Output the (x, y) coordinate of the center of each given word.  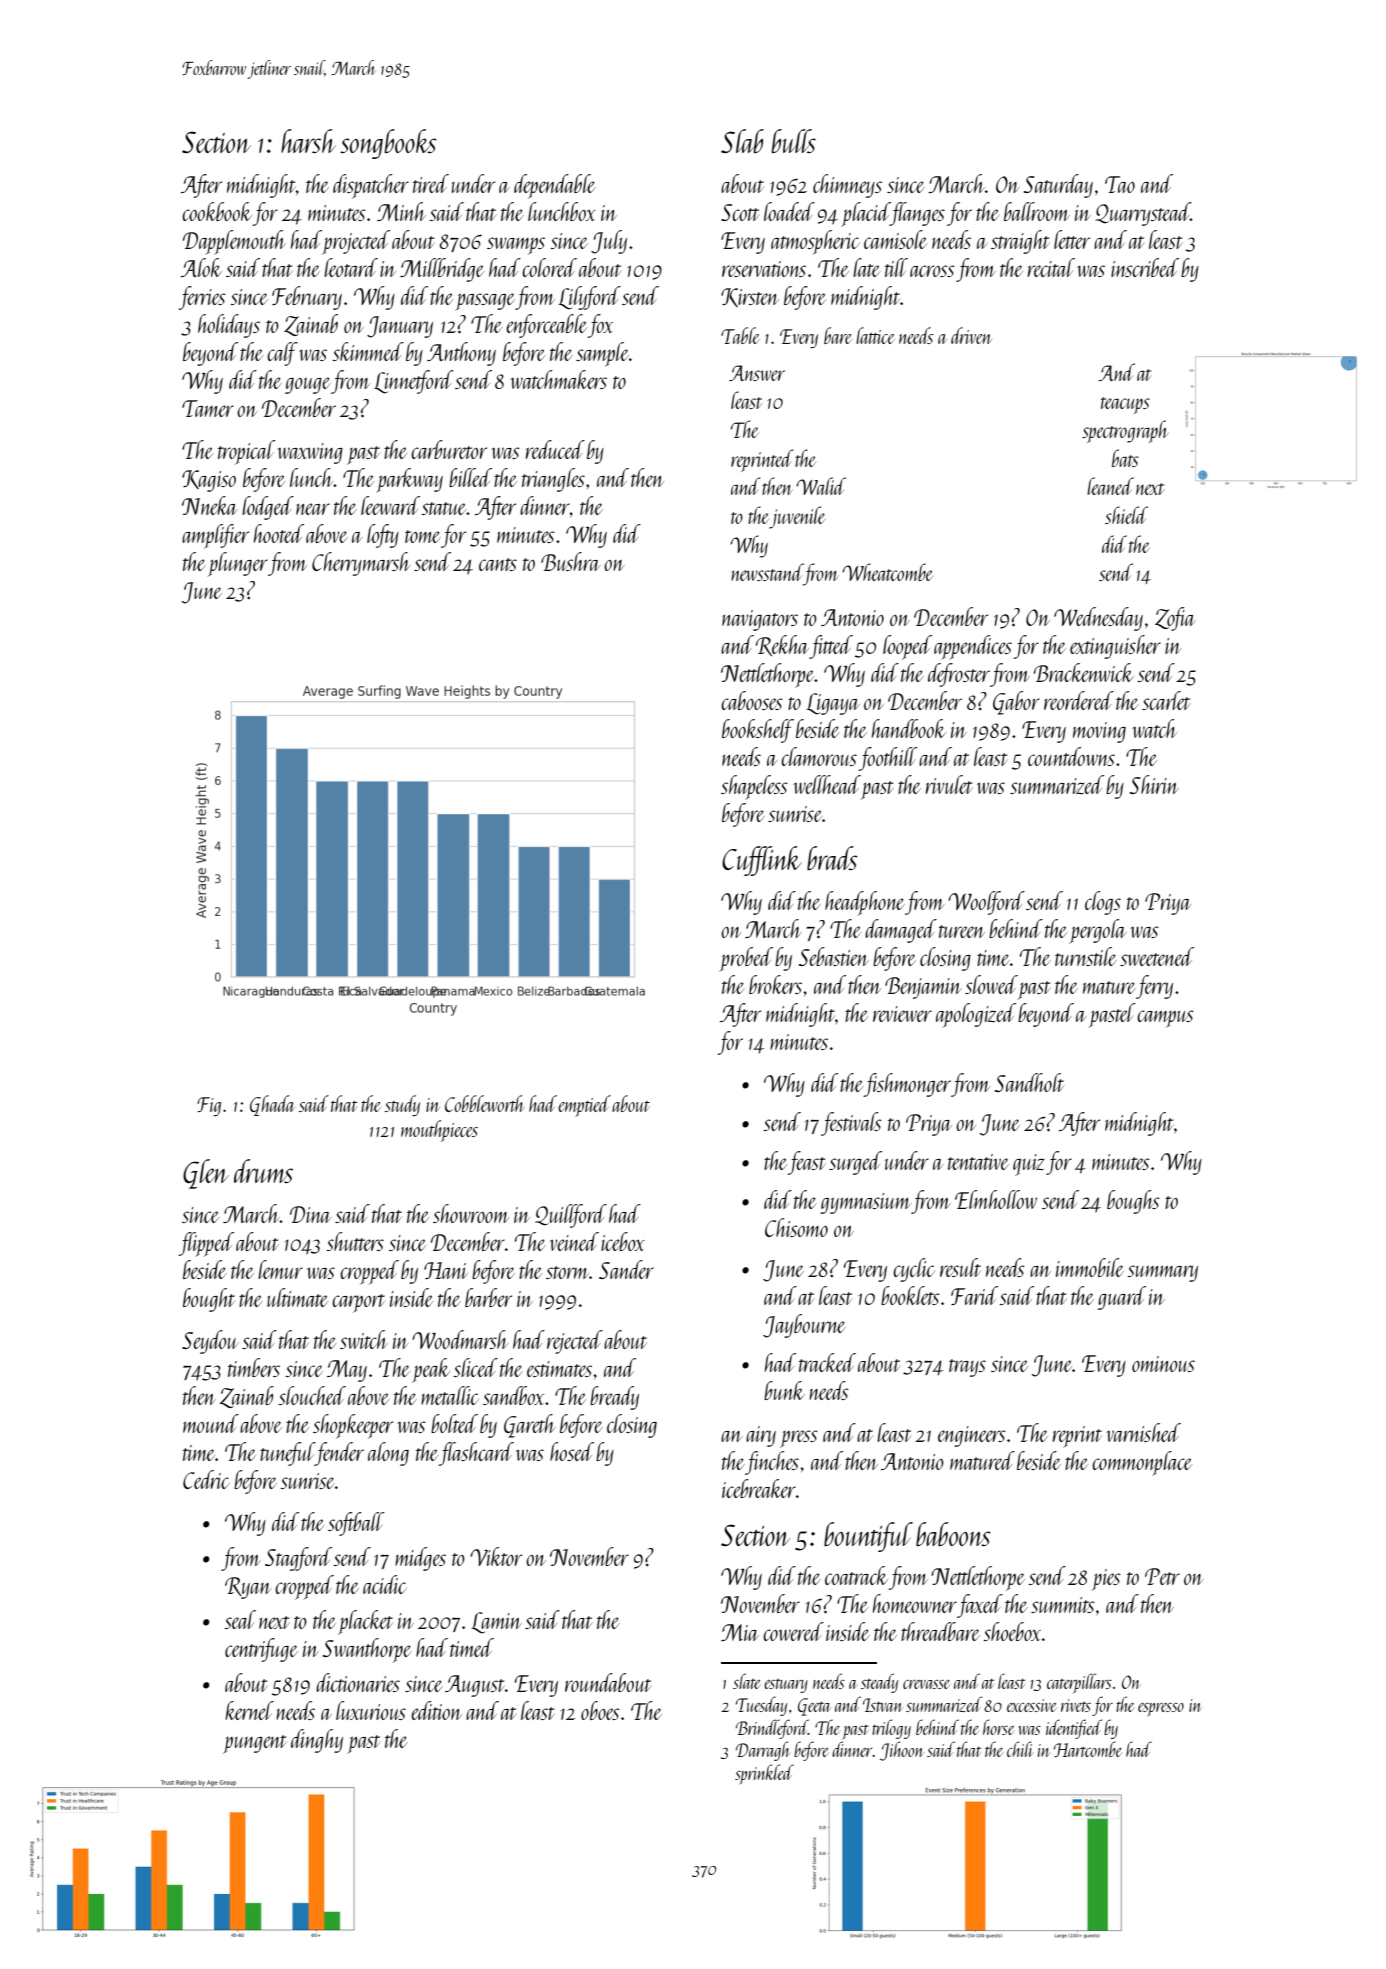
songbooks (388, 144)
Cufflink (762, 861)
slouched (312, 1395)
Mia (740, 1632)
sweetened (1157, 956)
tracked (827, 1362)
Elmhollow (996, 1199)
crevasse (926, 1684)
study (402, 1105)
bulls (793, 141)
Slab (742, 141)
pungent (254, 1744)
